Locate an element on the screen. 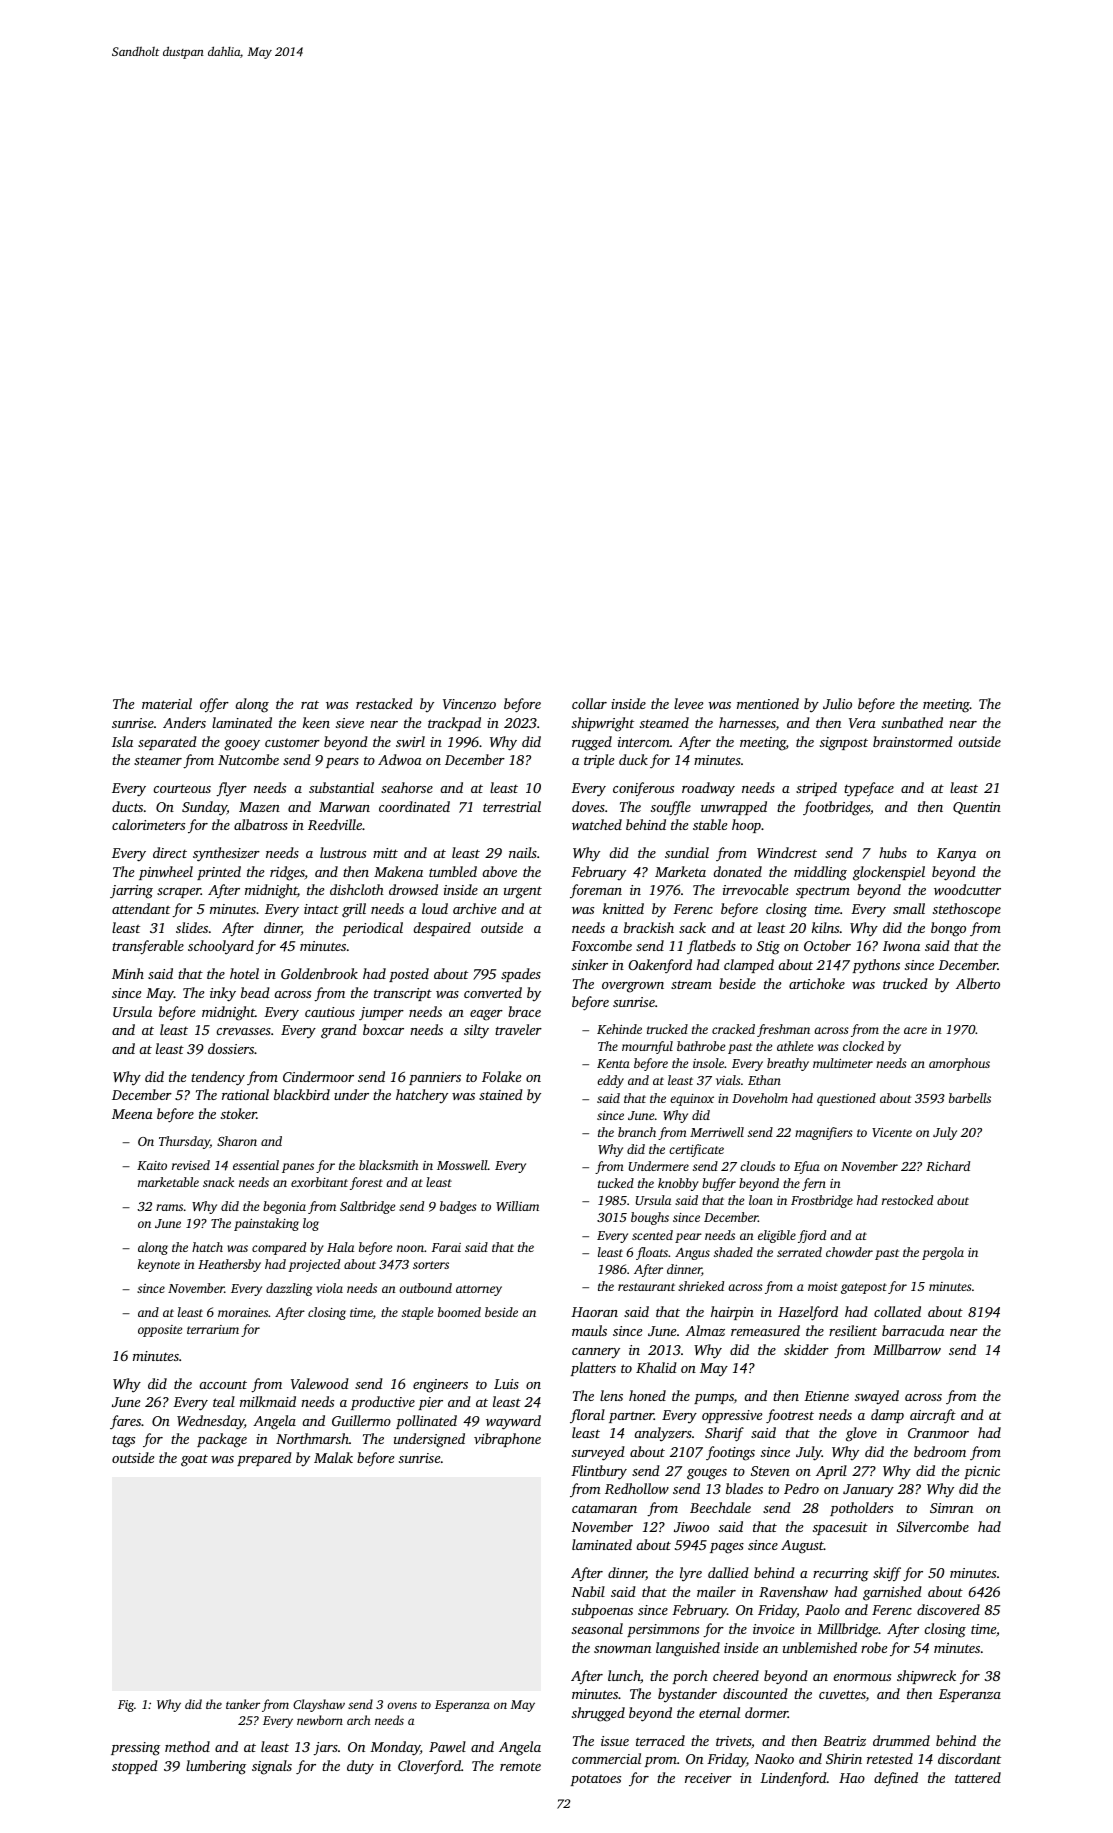 The image size is (1113, 1833). duty is located at coordinates (360, 1767).
